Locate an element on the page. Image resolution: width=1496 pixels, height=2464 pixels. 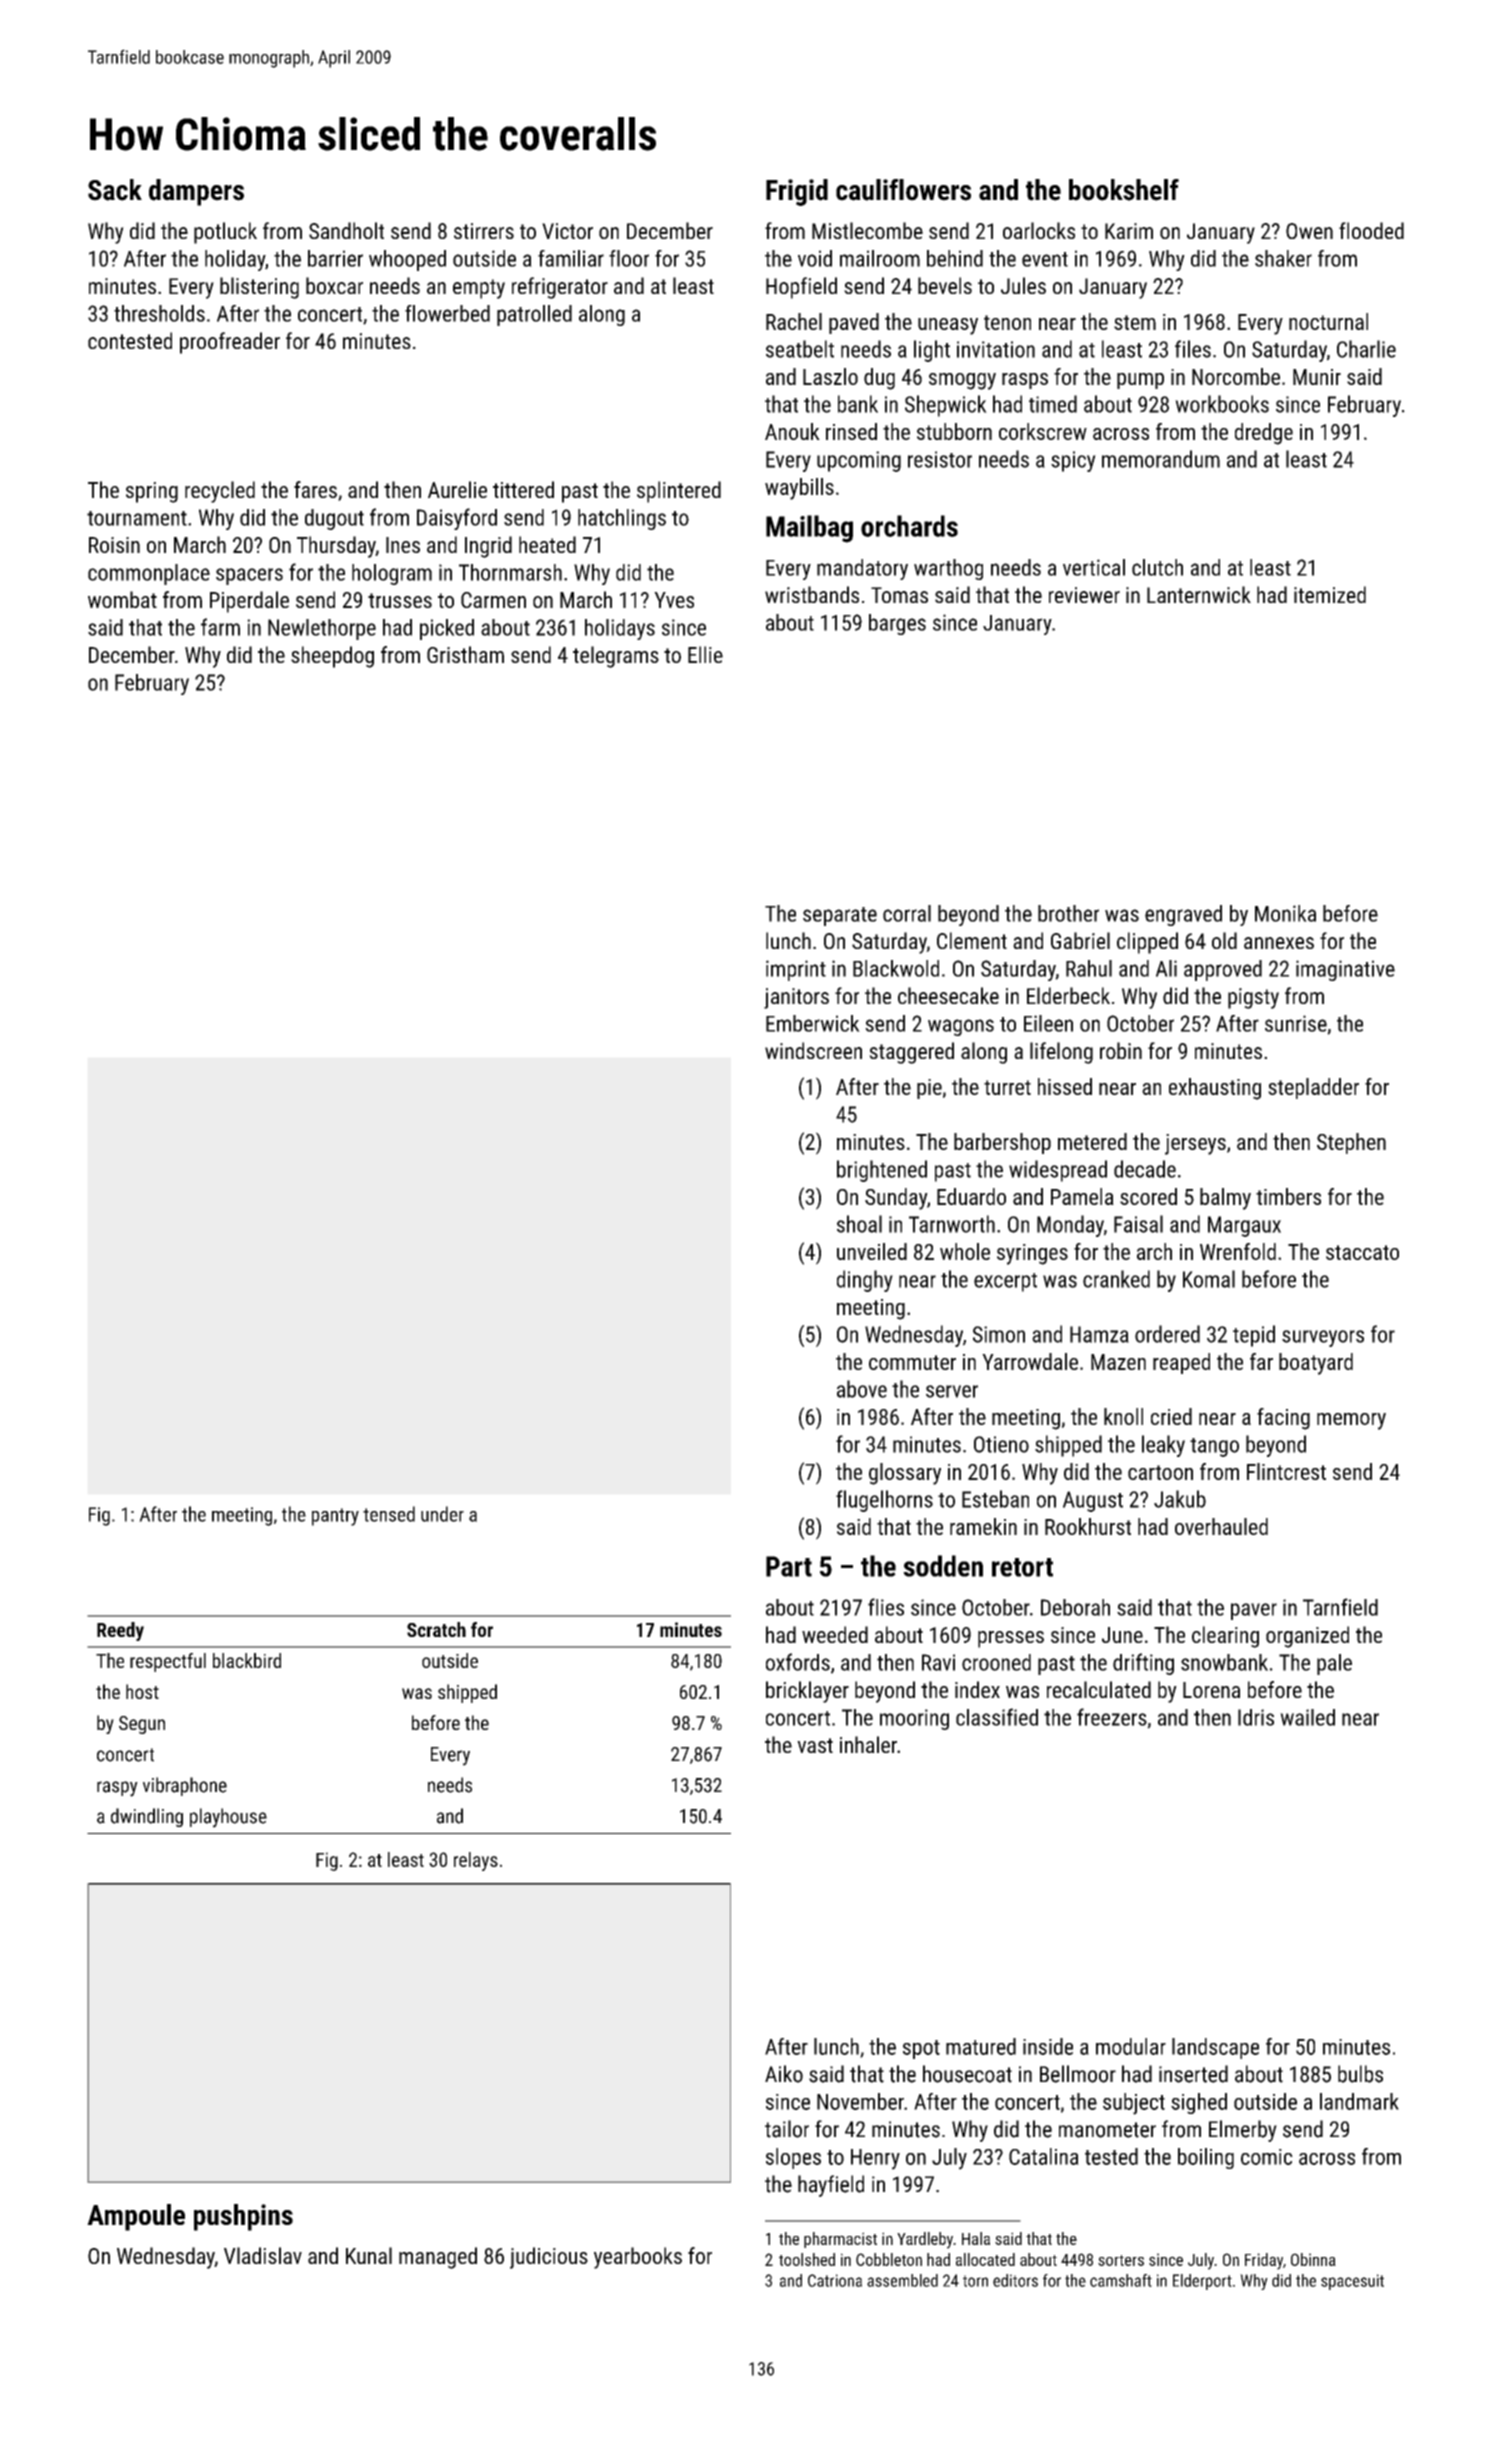
stirrers is located at coordinates (484, 231).
